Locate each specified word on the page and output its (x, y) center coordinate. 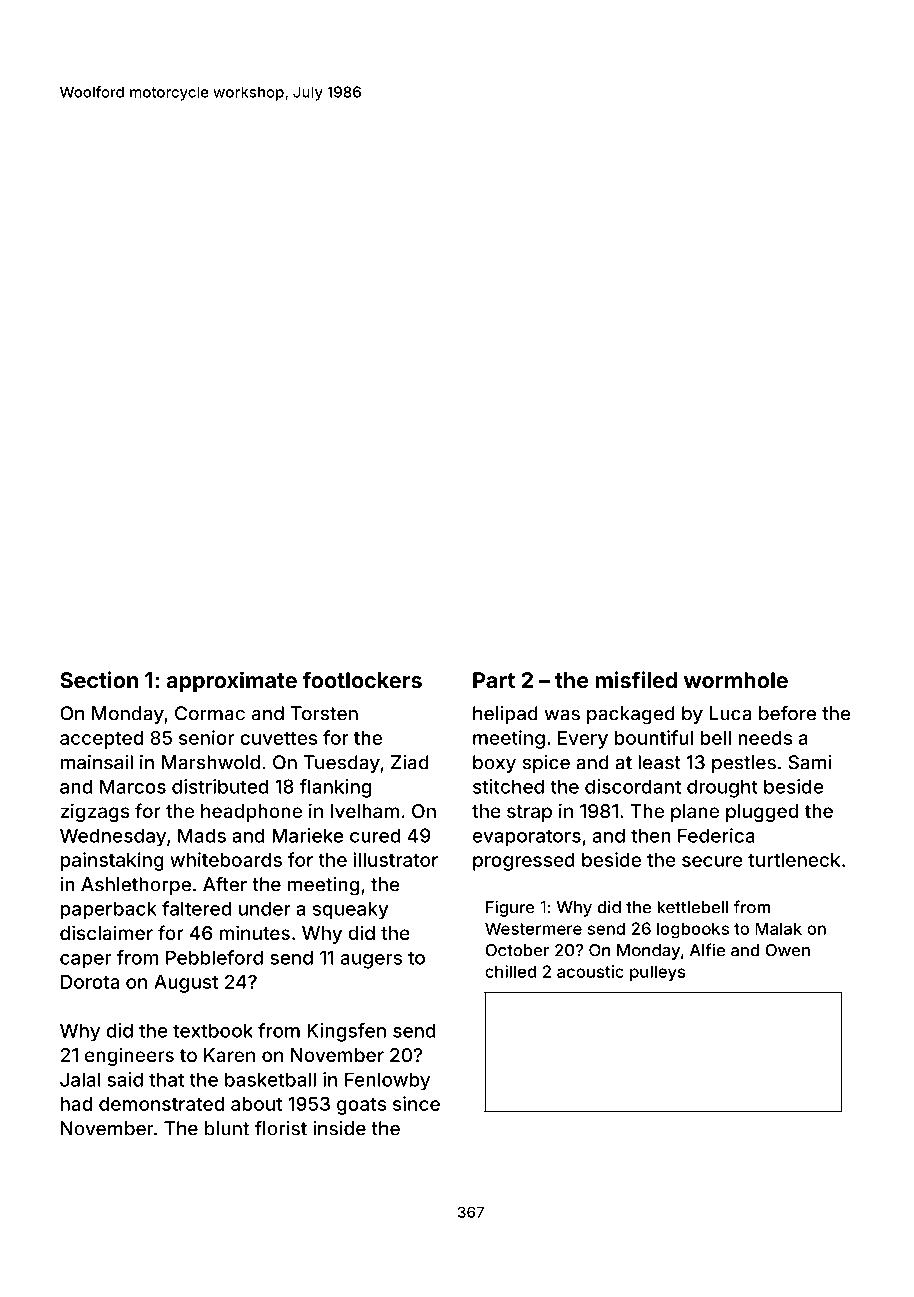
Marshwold (211, 762)
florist (281, 1128)
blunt (227, 1128)
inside (339, 1128)
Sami (809, 762)
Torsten (324, 713)
